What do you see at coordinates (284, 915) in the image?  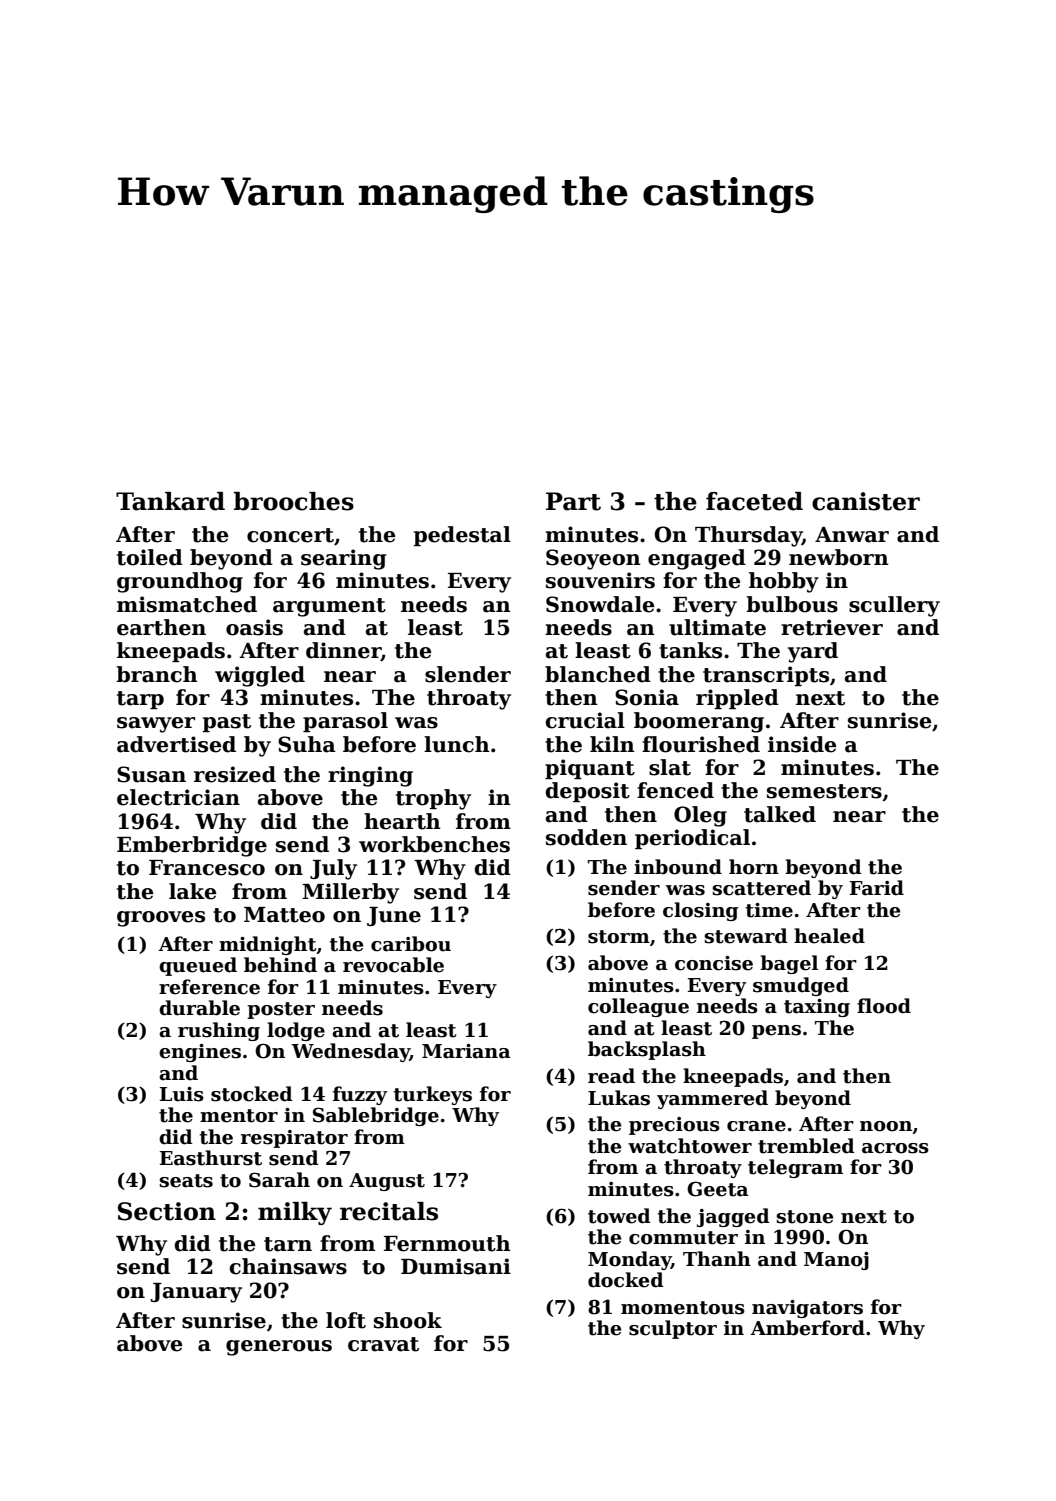 I see `Matteo` at bounding box center [284, 915].
